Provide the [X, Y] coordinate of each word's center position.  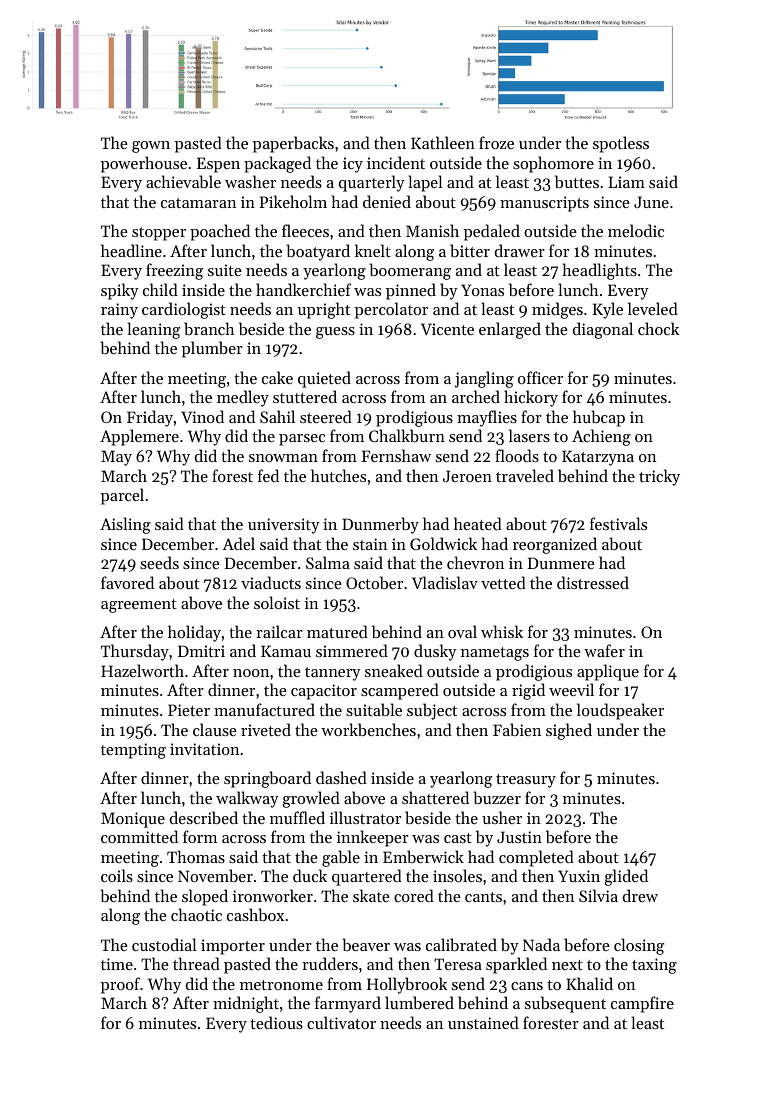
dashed [341, 777]
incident [396, 162]
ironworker [273, 895]
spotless [621, 144]
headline [131, 250]
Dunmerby [380, 525]
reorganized [555, 545]
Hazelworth [142, 670]
